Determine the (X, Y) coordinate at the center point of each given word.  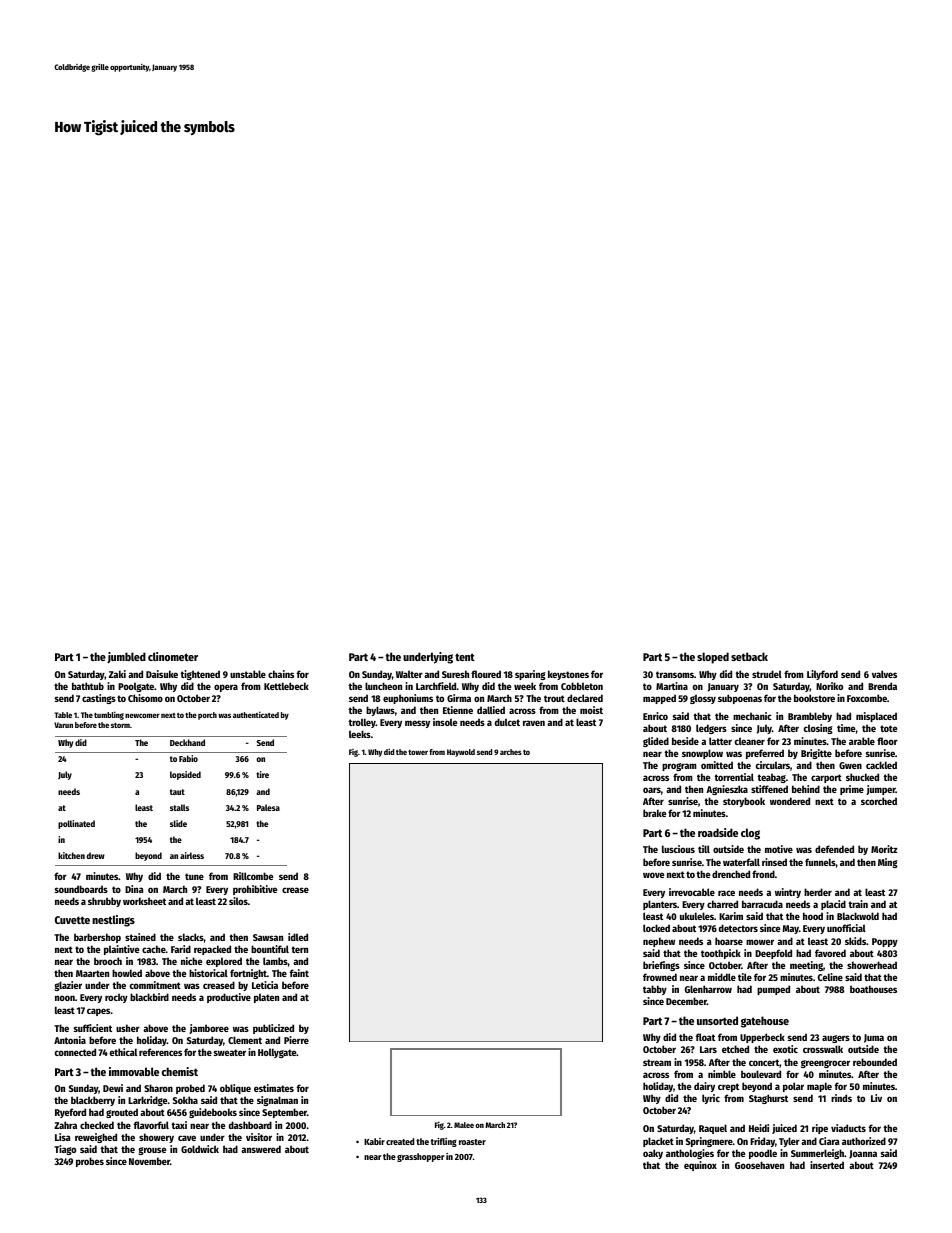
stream (657, 1062)
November (149, 1161)
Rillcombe (253, 876)
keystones (568, 675)
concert (764, 1063)
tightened (200, 675)
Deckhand (187, 742)
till (704, 849)
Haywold (461, 753)
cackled (881, 765)
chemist (180, 1071)
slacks (191, 937)
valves (884, 674)
